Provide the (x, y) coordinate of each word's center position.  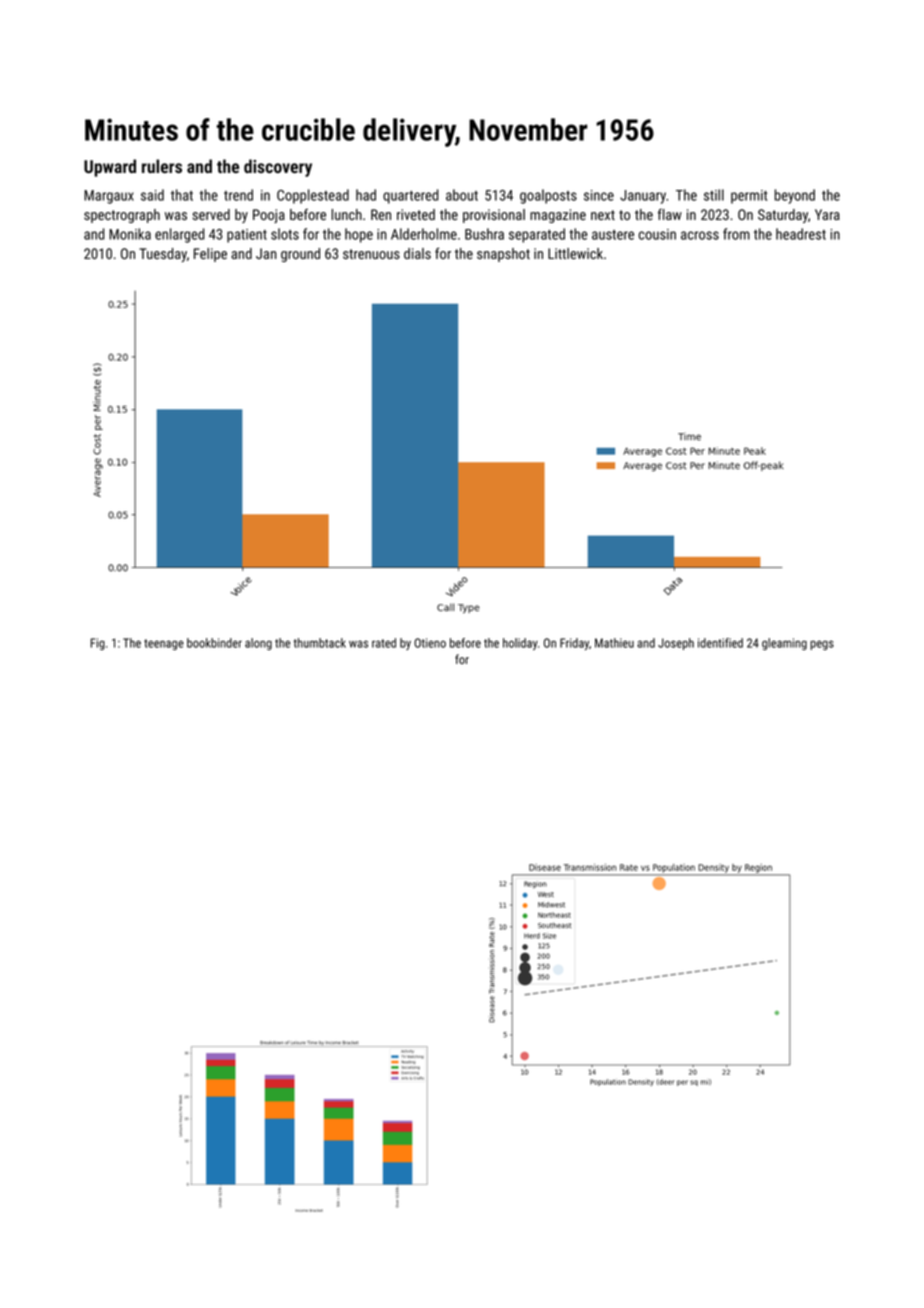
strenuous (371, 254)
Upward (110, 168)
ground (300, 255)
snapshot (503, 255)
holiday (520, 644)
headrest (801, 234)
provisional (494, 216)
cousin (657, 234)
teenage (164, 644)
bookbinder (214, 643)
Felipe (210, 255)
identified (720, 643)
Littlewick (575, 253)
